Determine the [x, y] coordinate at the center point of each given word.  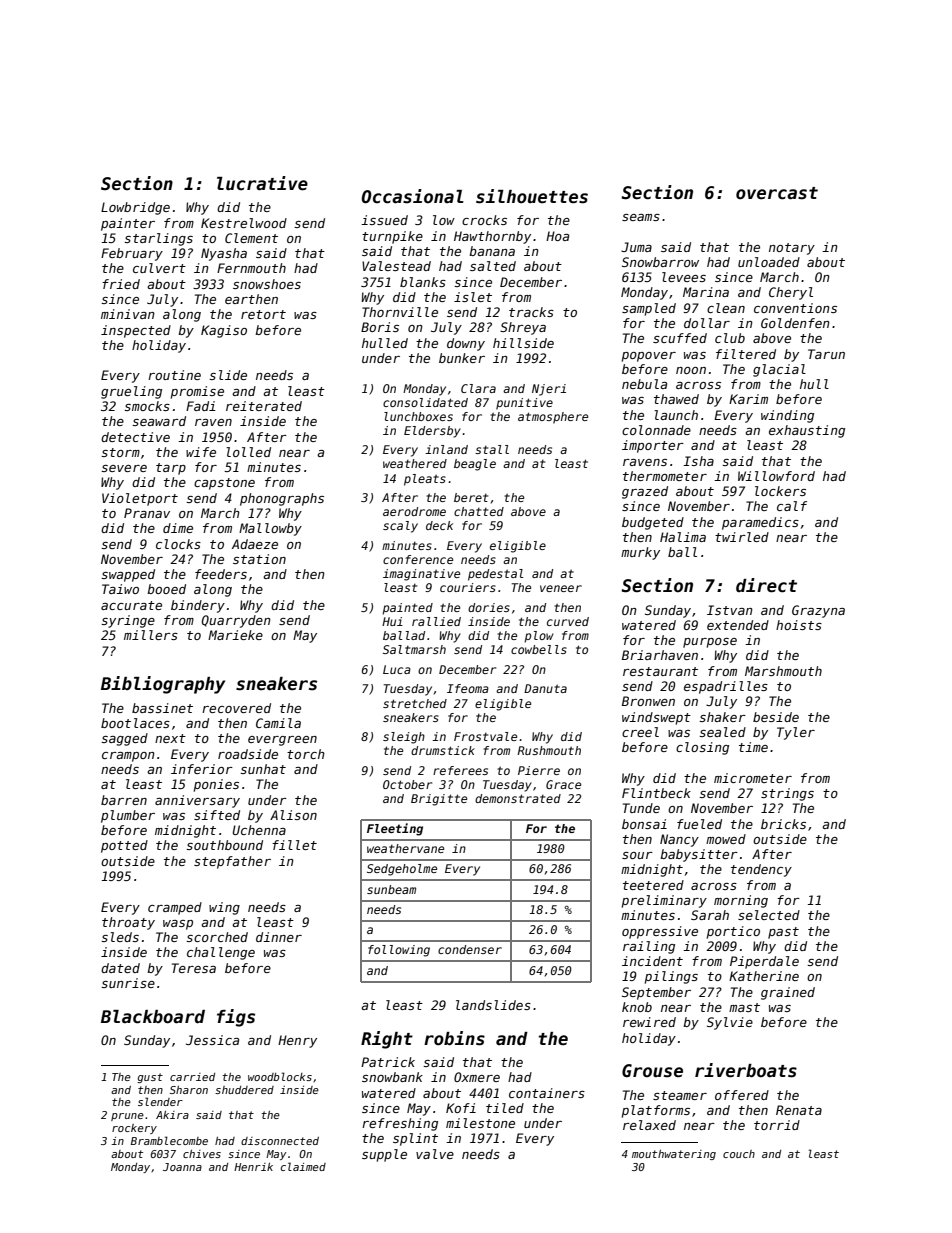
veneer [561, 588]
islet [473, 297]
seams [641, 217]
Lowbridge [135, 208]
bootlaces [135, 723]
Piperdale [764, 962]
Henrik [253, 1167]
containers [547, 1093]
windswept [656, 718]
